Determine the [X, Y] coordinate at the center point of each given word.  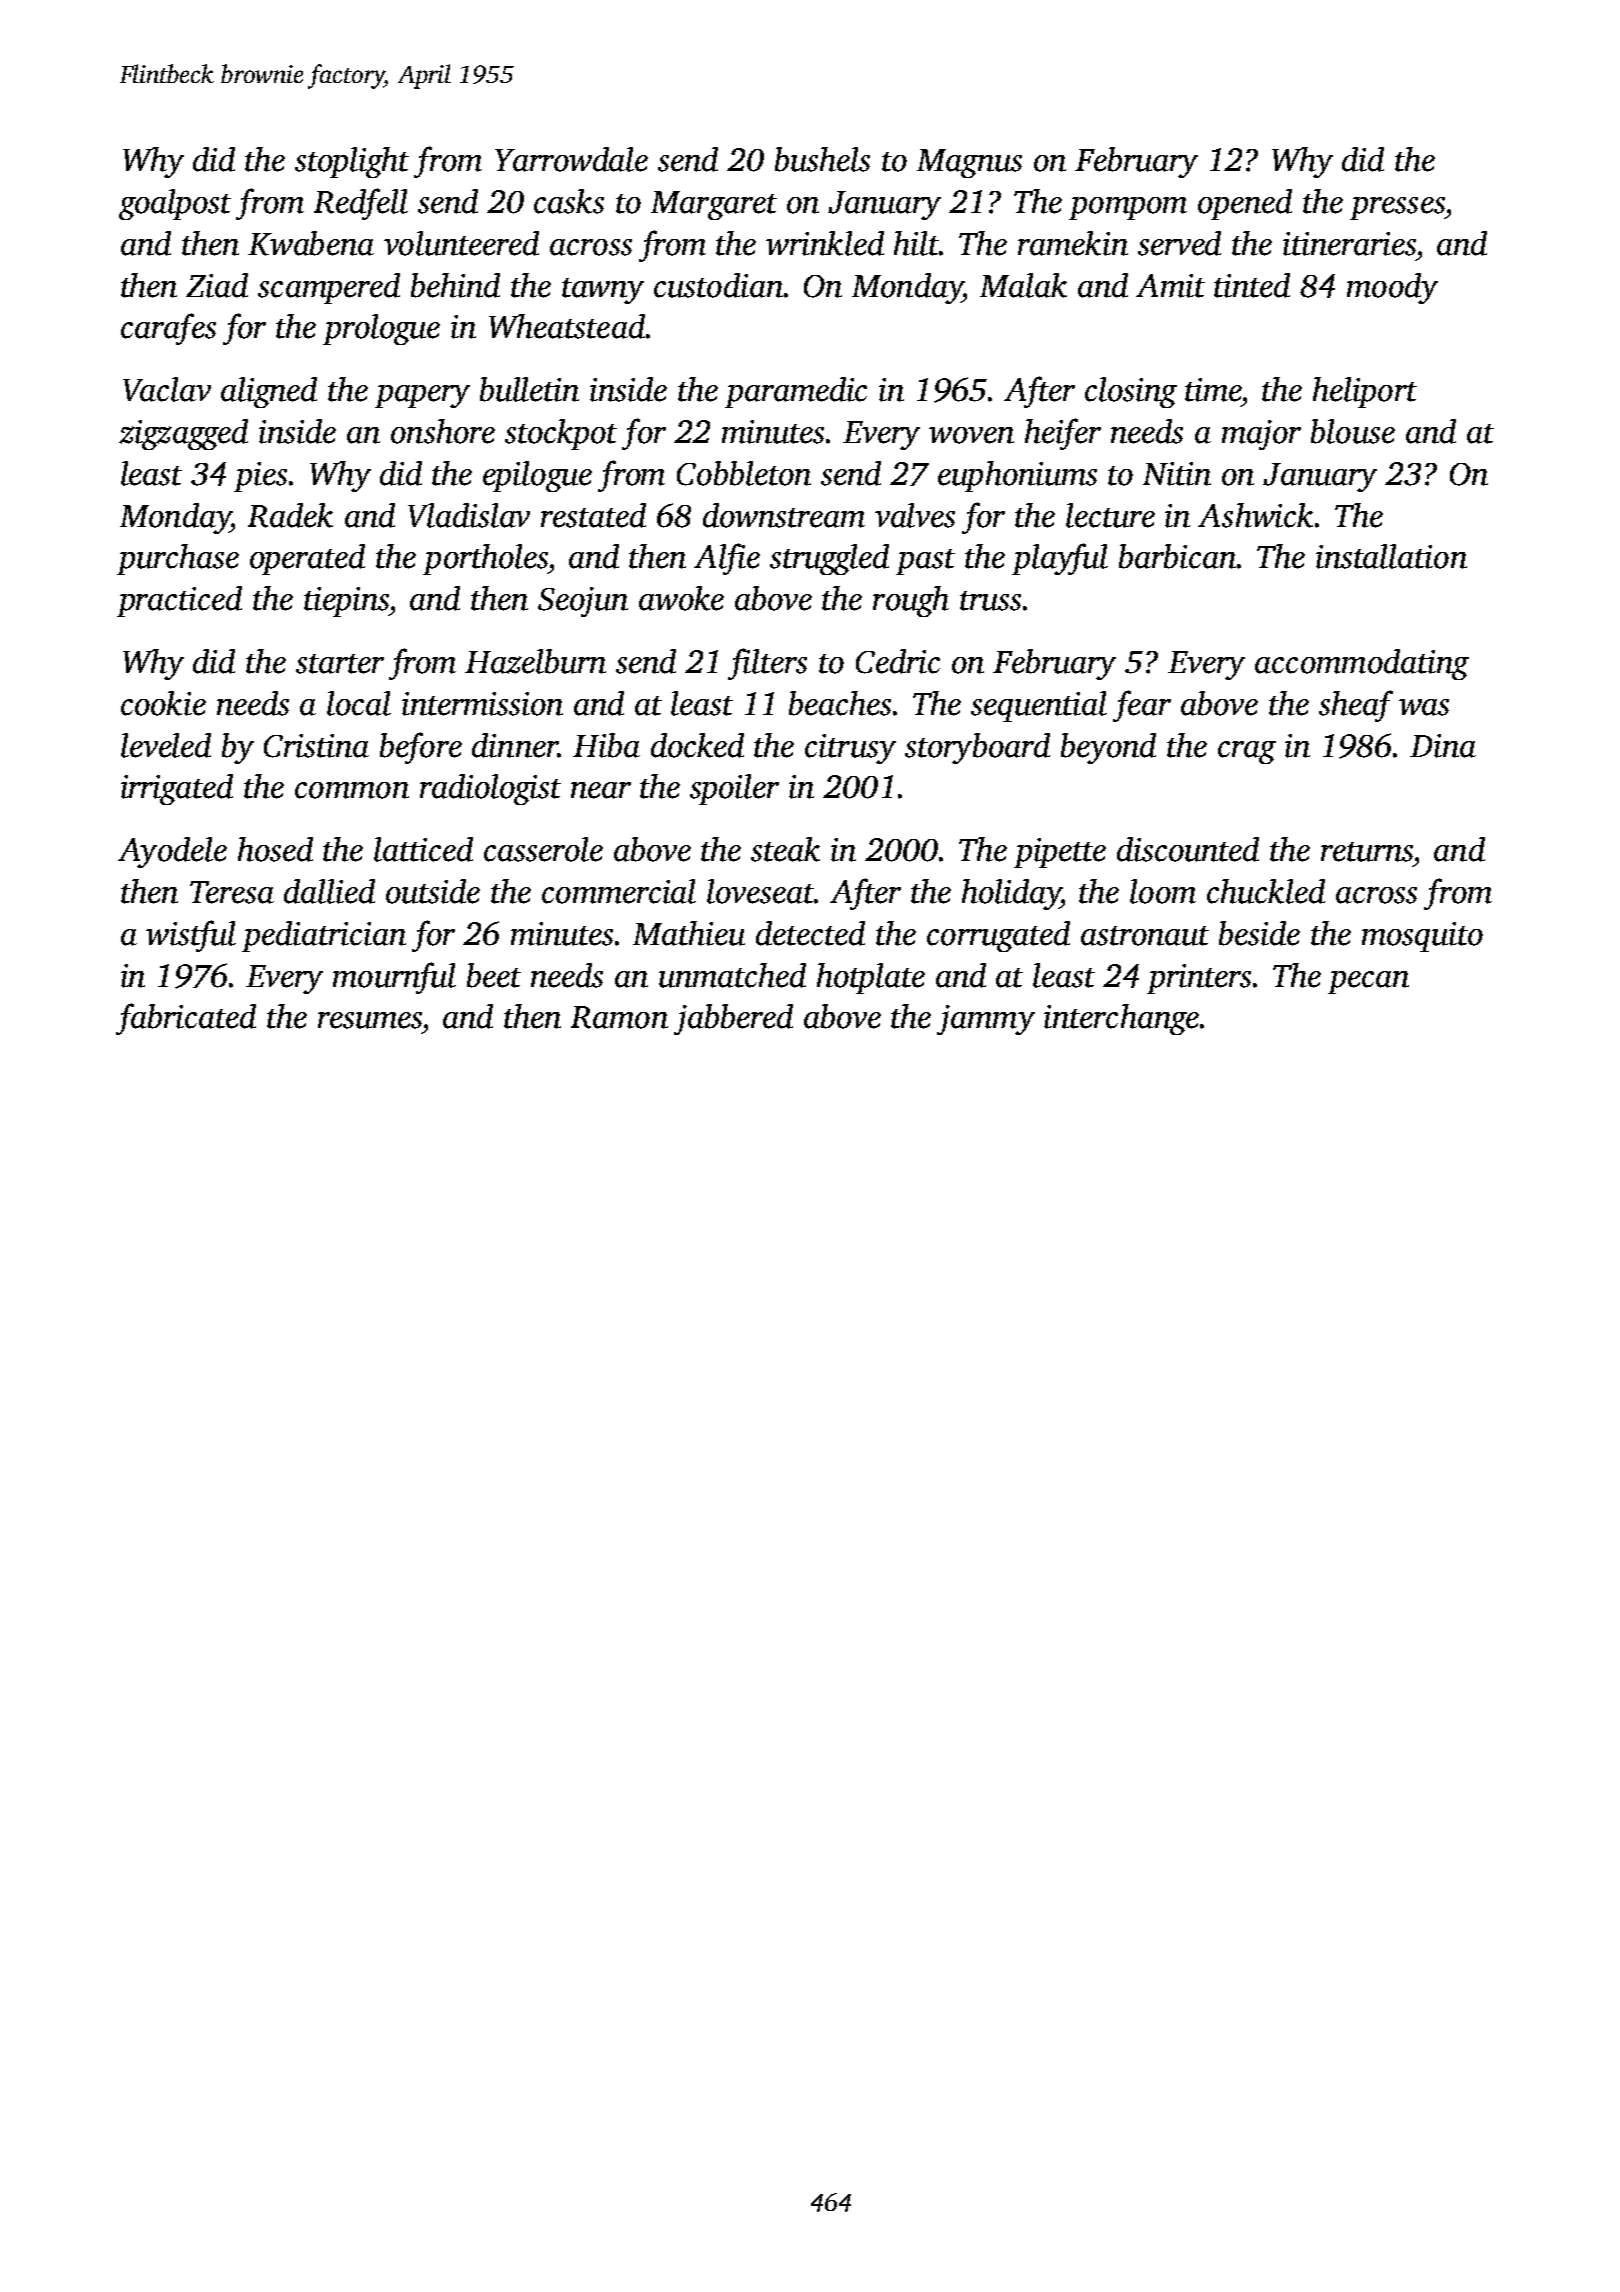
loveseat [761, 891]
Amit [1170, 286]
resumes [370, 1020]
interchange [1121, 1019]
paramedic [796, 392]
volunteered [461, 243]
